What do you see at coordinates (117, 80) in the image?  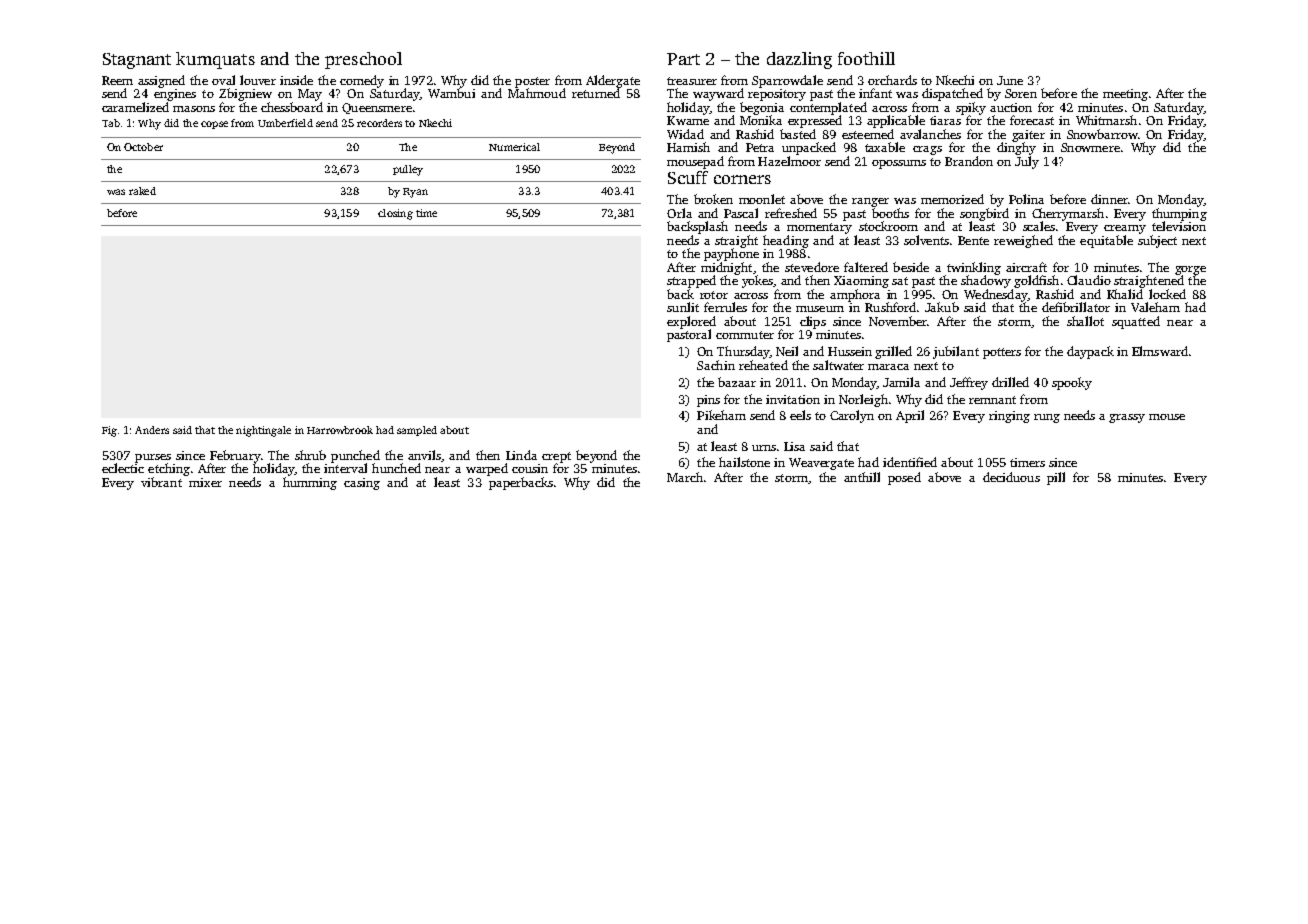 I see `Reem` at bounding box center [117, 80].
